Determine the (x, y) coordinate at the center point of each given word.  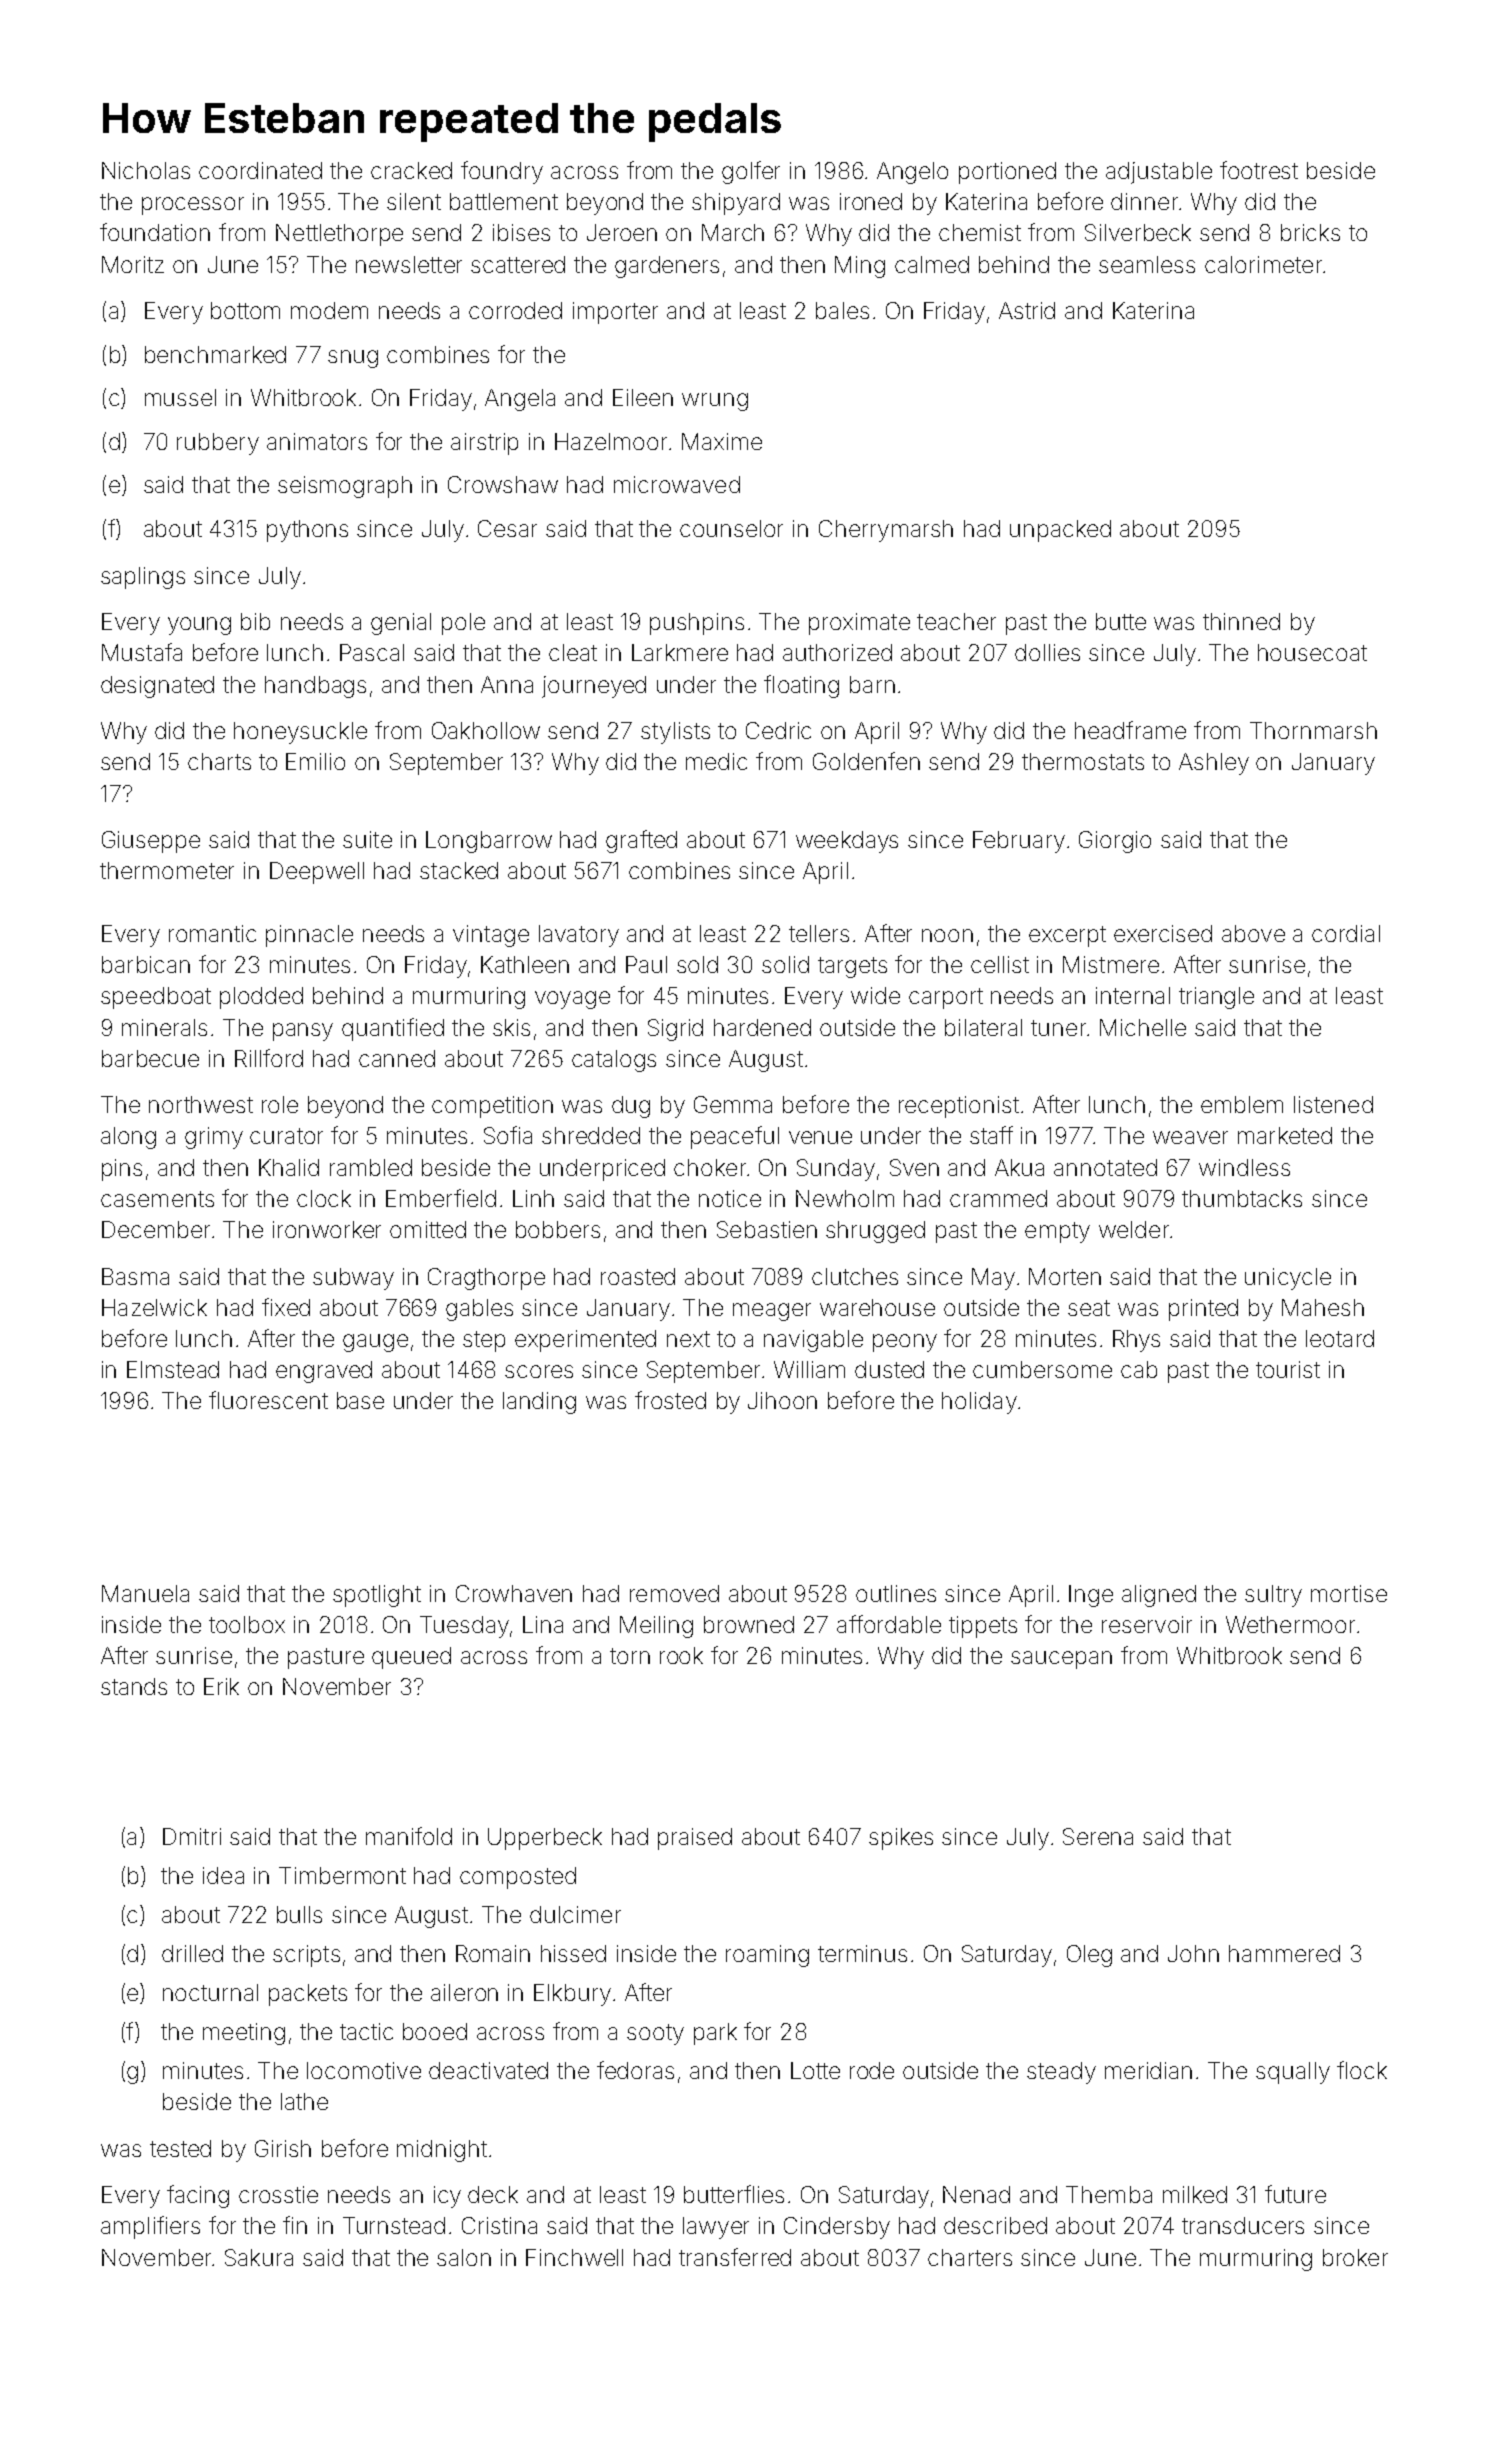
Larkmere (680, 652)
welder (1134, 1229)
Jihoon (782, 1400)
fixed (286, 1307)
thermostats (1083, 761)
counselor (731, 528)
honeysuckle (300, 733)
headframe (1130, 730)
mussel (180, 397)
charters (970, 2257)
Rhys (1136, 1341)
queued (411, 1658)
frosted (670, 1400)
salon (464, 2257)
